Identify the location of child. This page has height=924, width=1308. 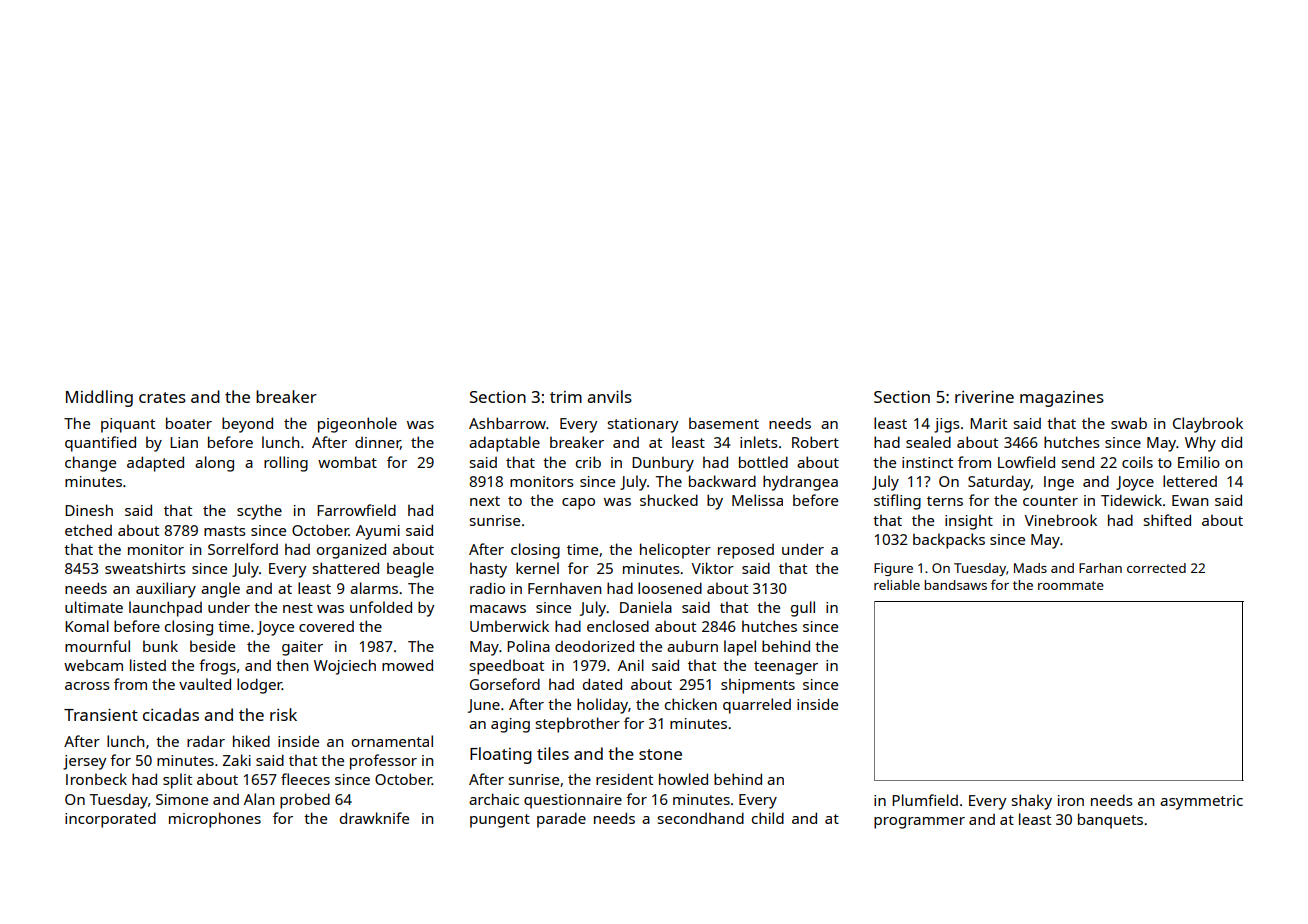
(768, 818).
